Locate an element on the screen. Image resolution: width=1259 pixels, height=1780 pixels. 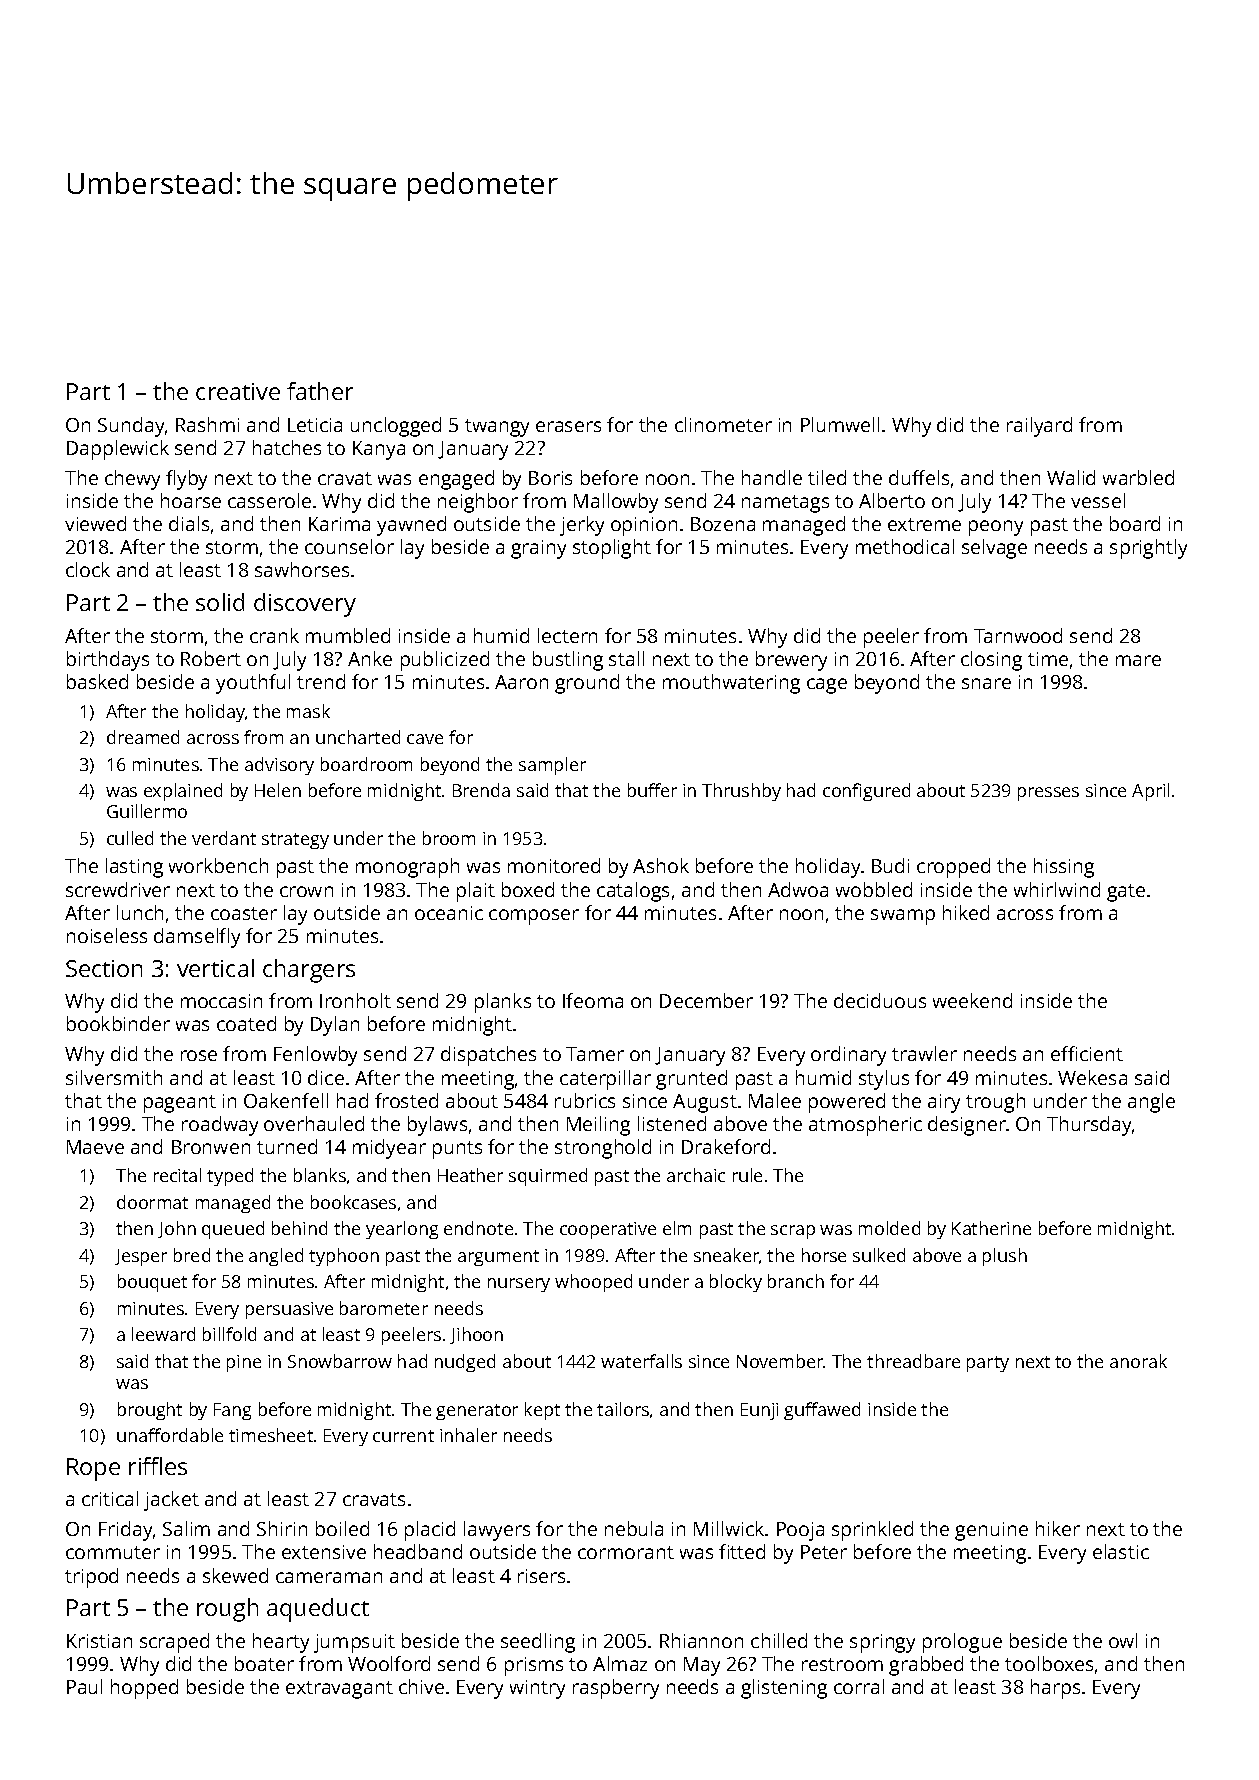
mare is located at coordinates (1138, 660).
